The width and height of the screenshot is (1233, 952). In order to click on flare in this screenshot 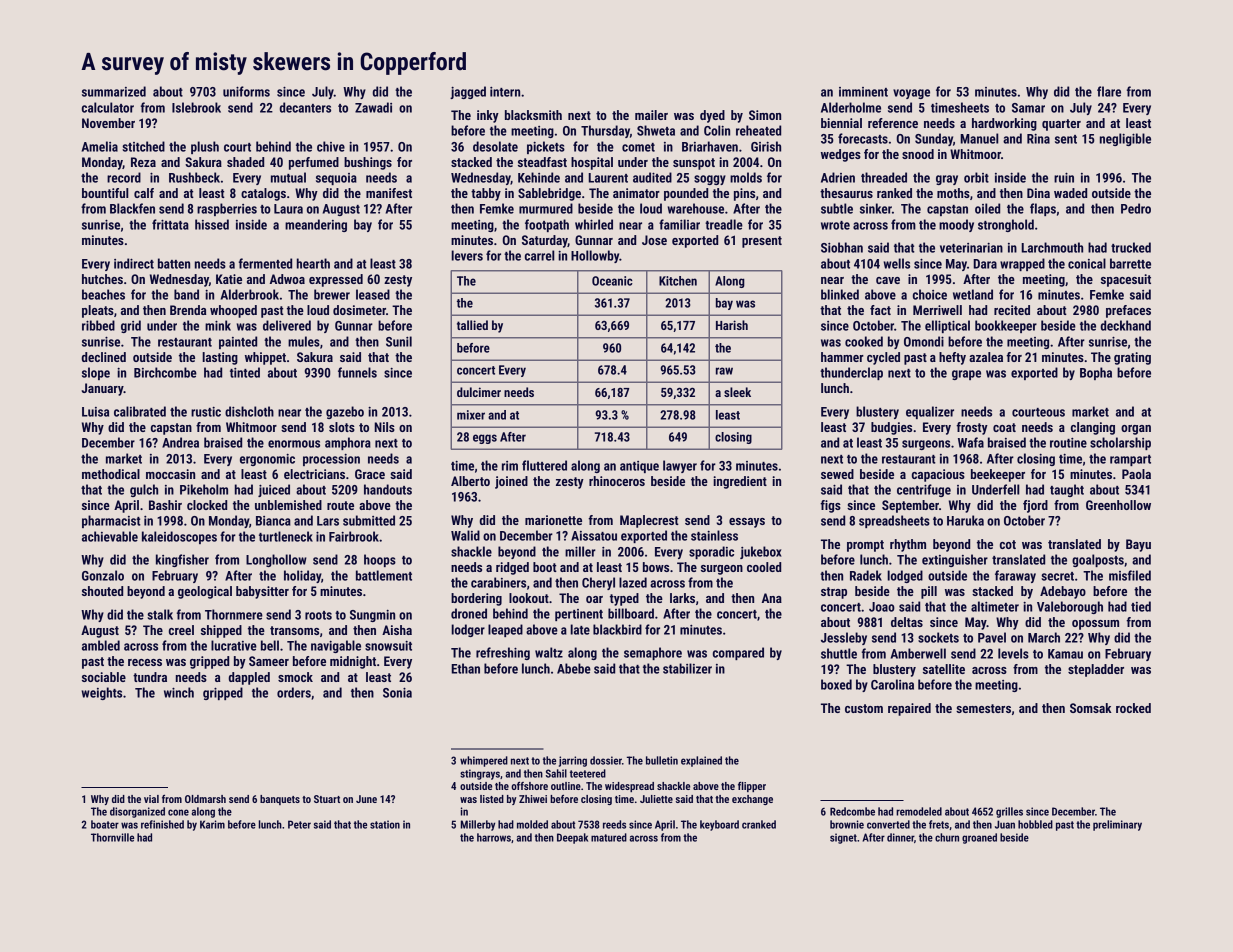, I will do `click(1109, 91)`.
